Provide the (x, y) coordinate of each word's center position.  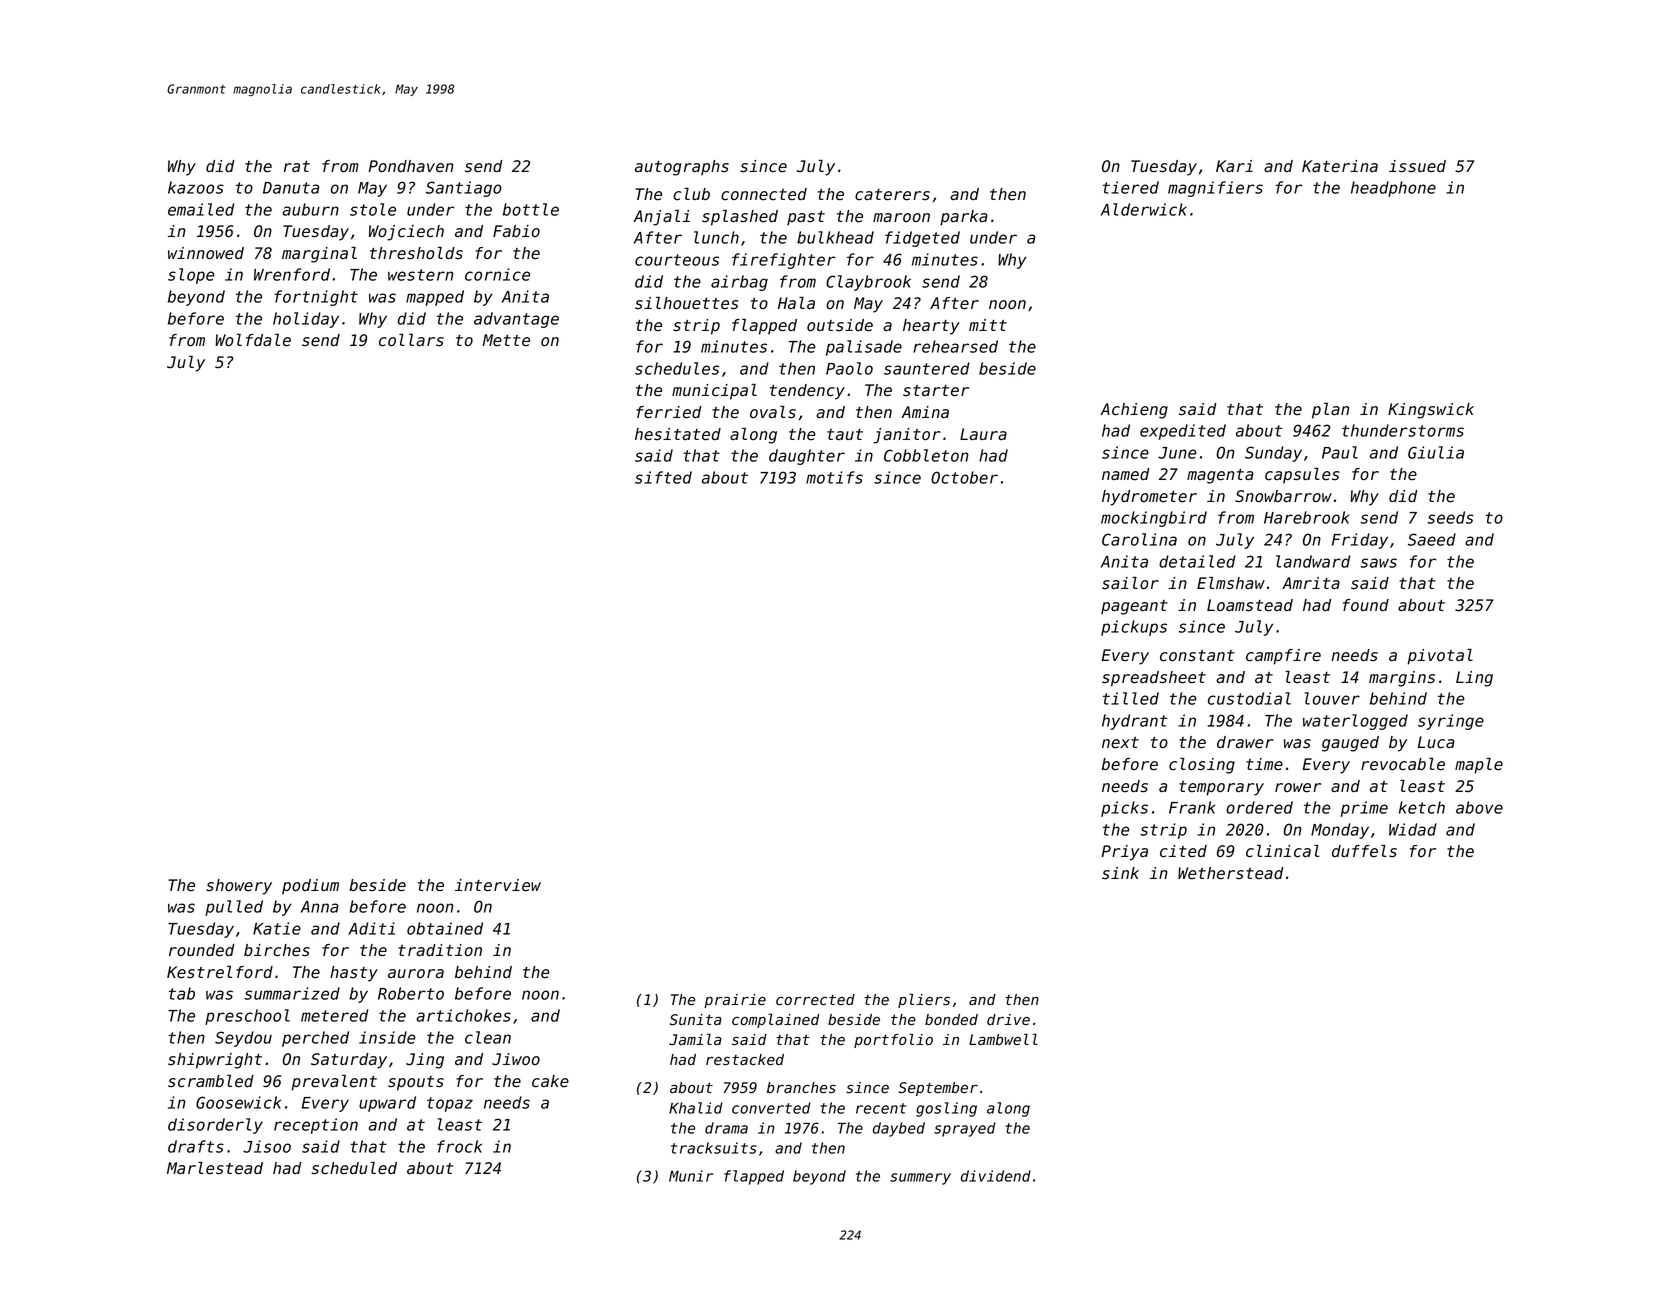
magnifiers (1215, 189)
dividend (996, 1176)
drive (1008, 1020)
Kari (1234, 166)
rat (297, 166)
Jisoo (267, 1146)
